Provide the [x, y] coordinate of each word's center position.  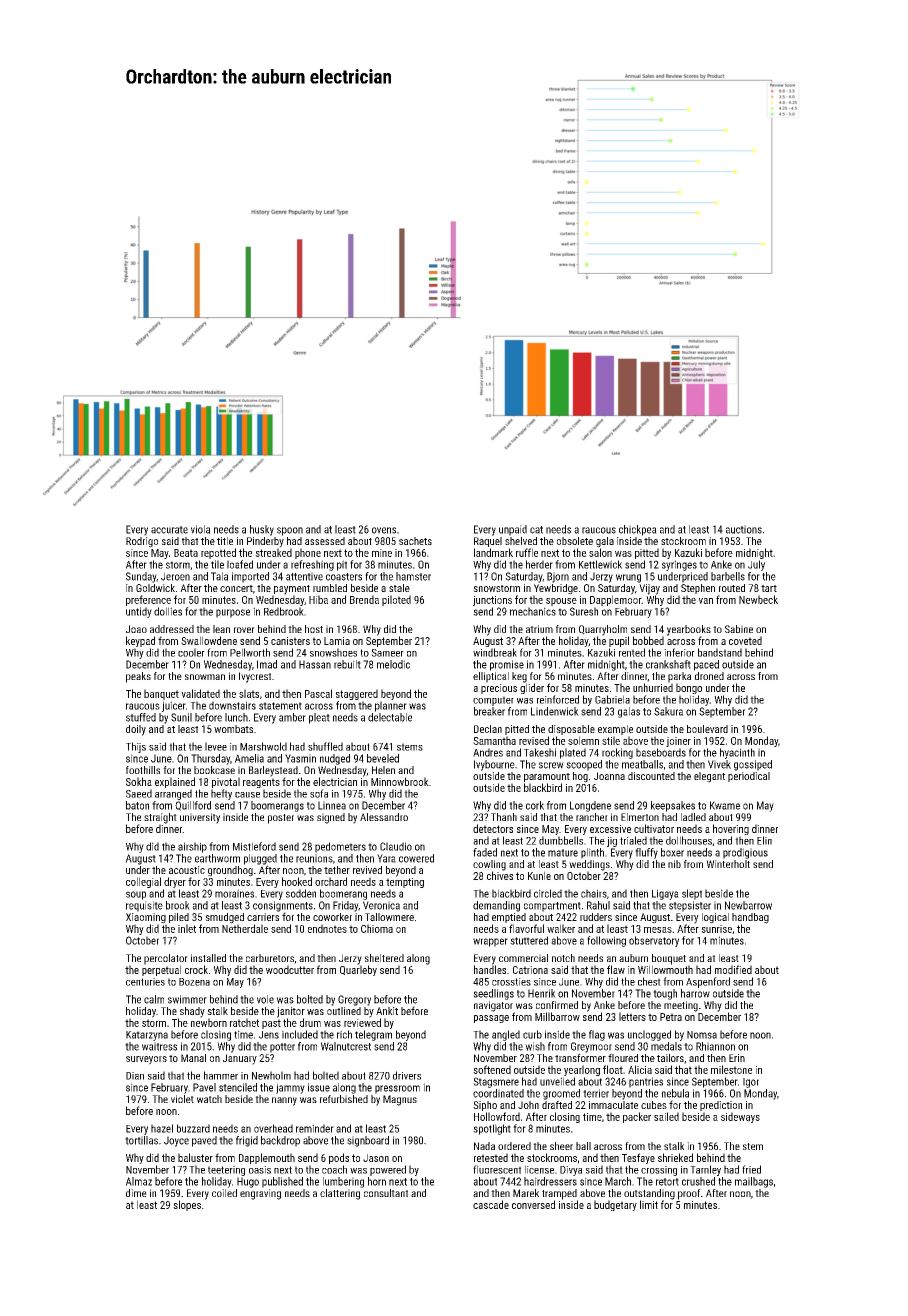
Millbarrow [557, 1016]
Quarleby [358, 970]
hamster [413, 576]
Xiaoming [146, 918]
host [314, 629]
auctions [744, 529]
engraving [260, 1194]
